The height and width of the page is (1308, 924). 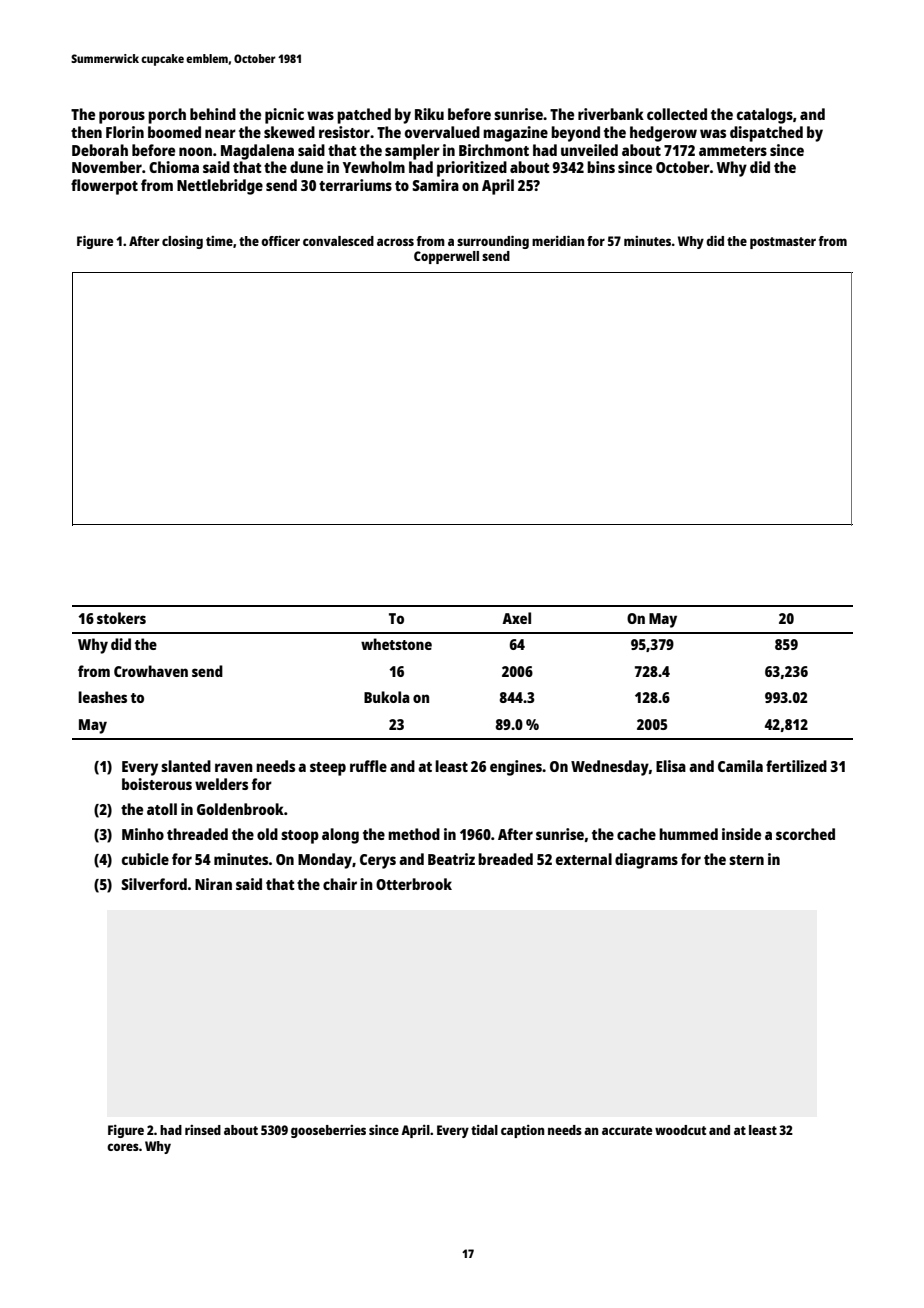 I want to click on Crowhaven, so click(x=151, y=671).
